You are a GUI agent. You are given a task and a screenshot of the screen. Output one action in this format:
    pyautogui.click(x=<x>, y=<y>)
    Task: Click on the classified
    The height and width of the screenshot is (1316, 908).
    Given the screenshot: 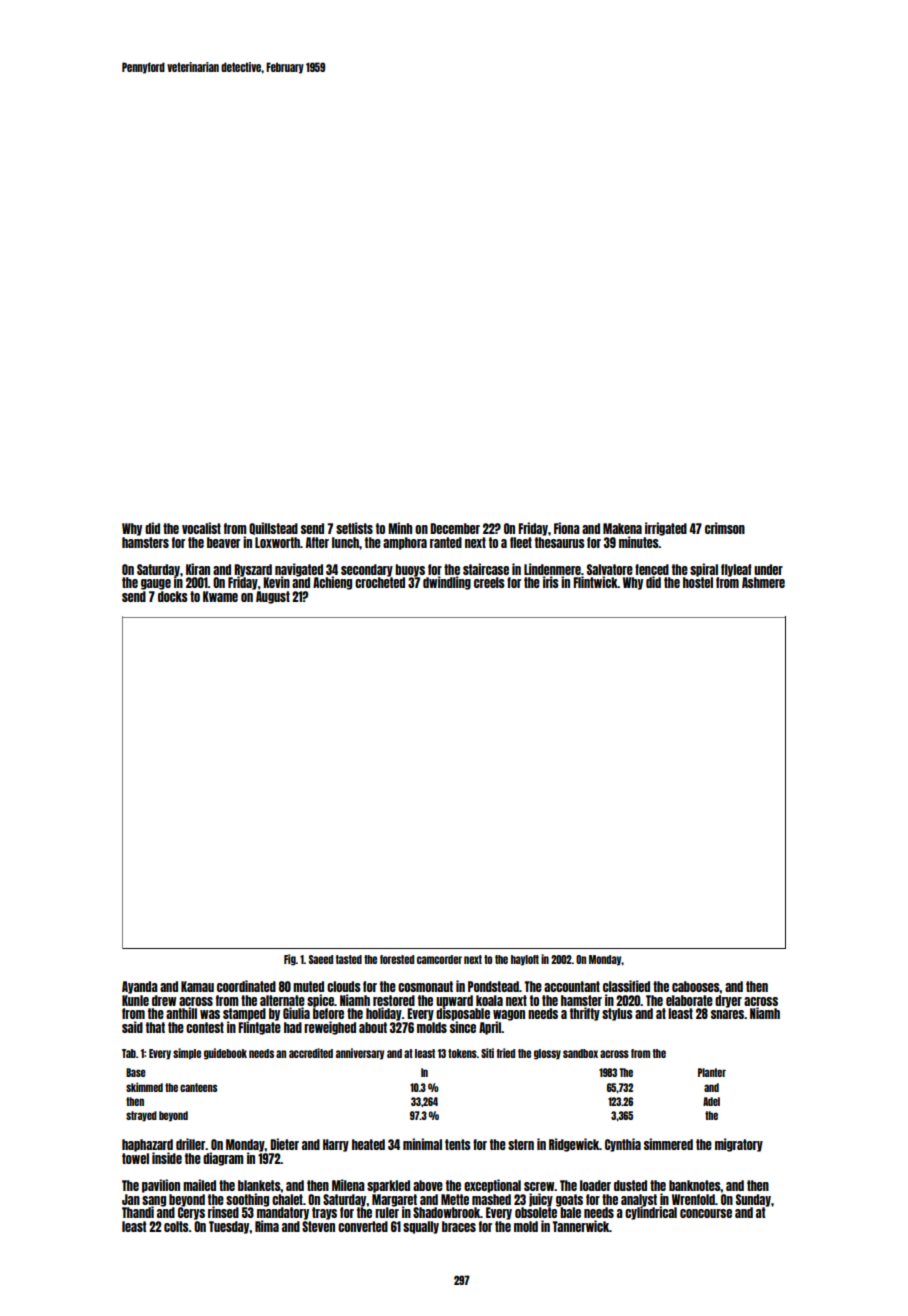 What is the action you would take?
    pyautogui.click(x=626, y=986)
